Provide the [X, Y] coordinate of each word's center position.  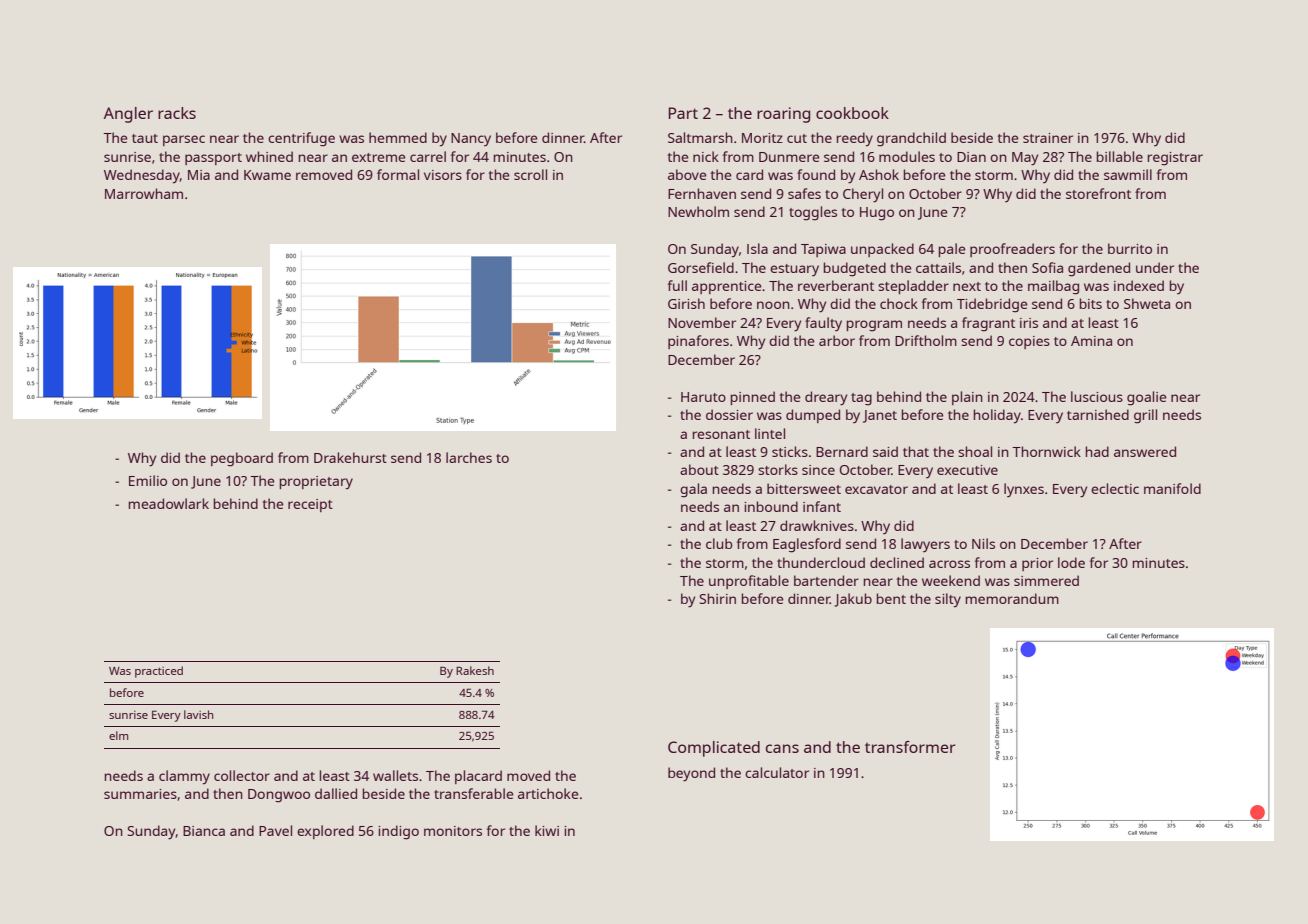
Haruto [703, 397]
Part [683, 113]
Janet [880, 416]
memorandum [1012, 598]
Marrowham [144, 193]
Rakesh [475, 670]
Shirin [718, 598]
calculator [777, 772]
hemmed [398, 137]
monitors [453, 831]
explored [325, 832]
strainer [1048, 138]
